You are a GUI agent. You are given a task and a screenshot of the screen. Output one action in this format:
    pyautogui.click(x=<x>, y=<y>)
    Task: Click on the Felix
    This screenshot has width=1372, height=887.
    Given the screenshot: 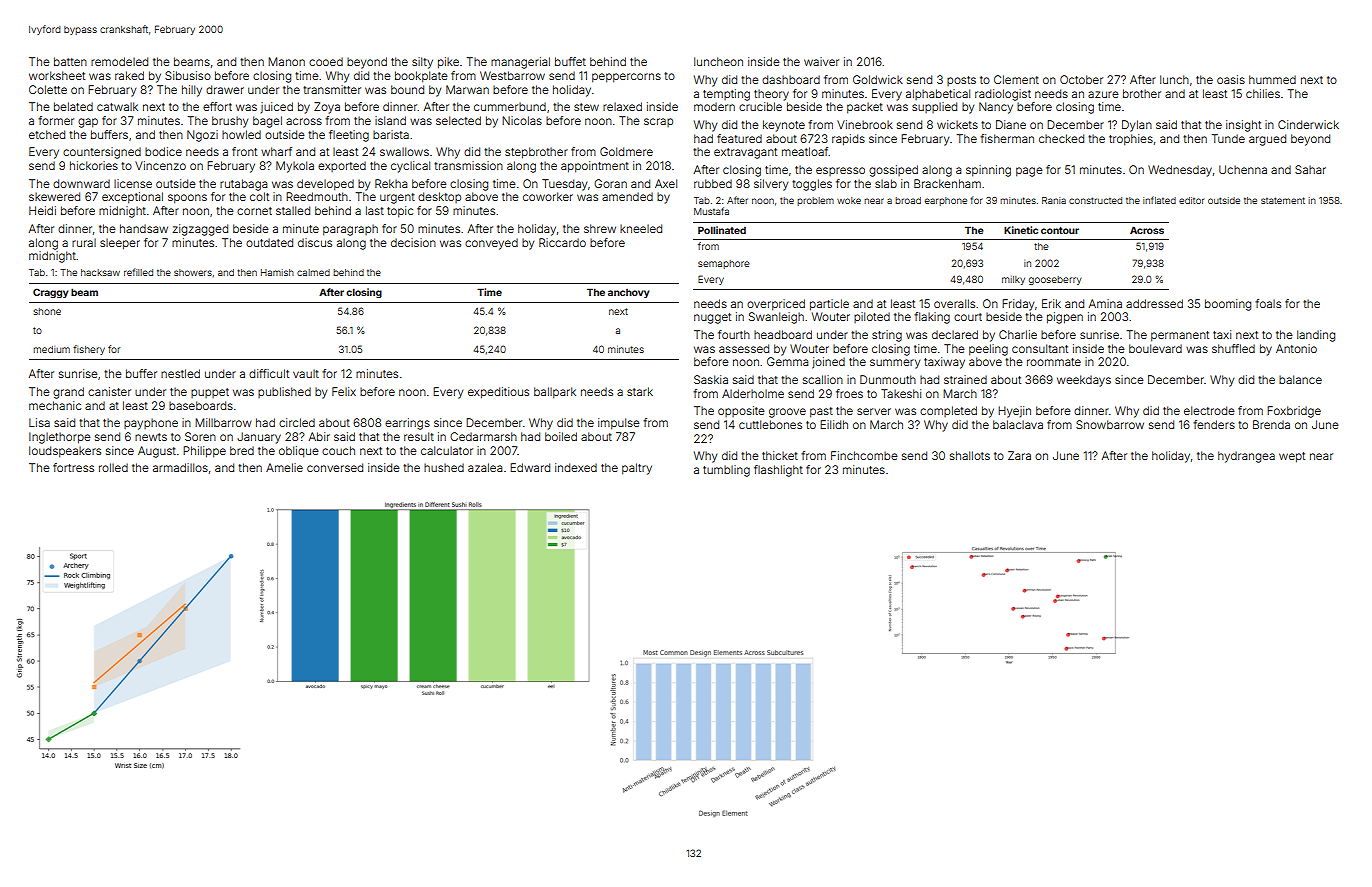 What is the action you would take?
    pyautogui.click(x=344, y=391)
